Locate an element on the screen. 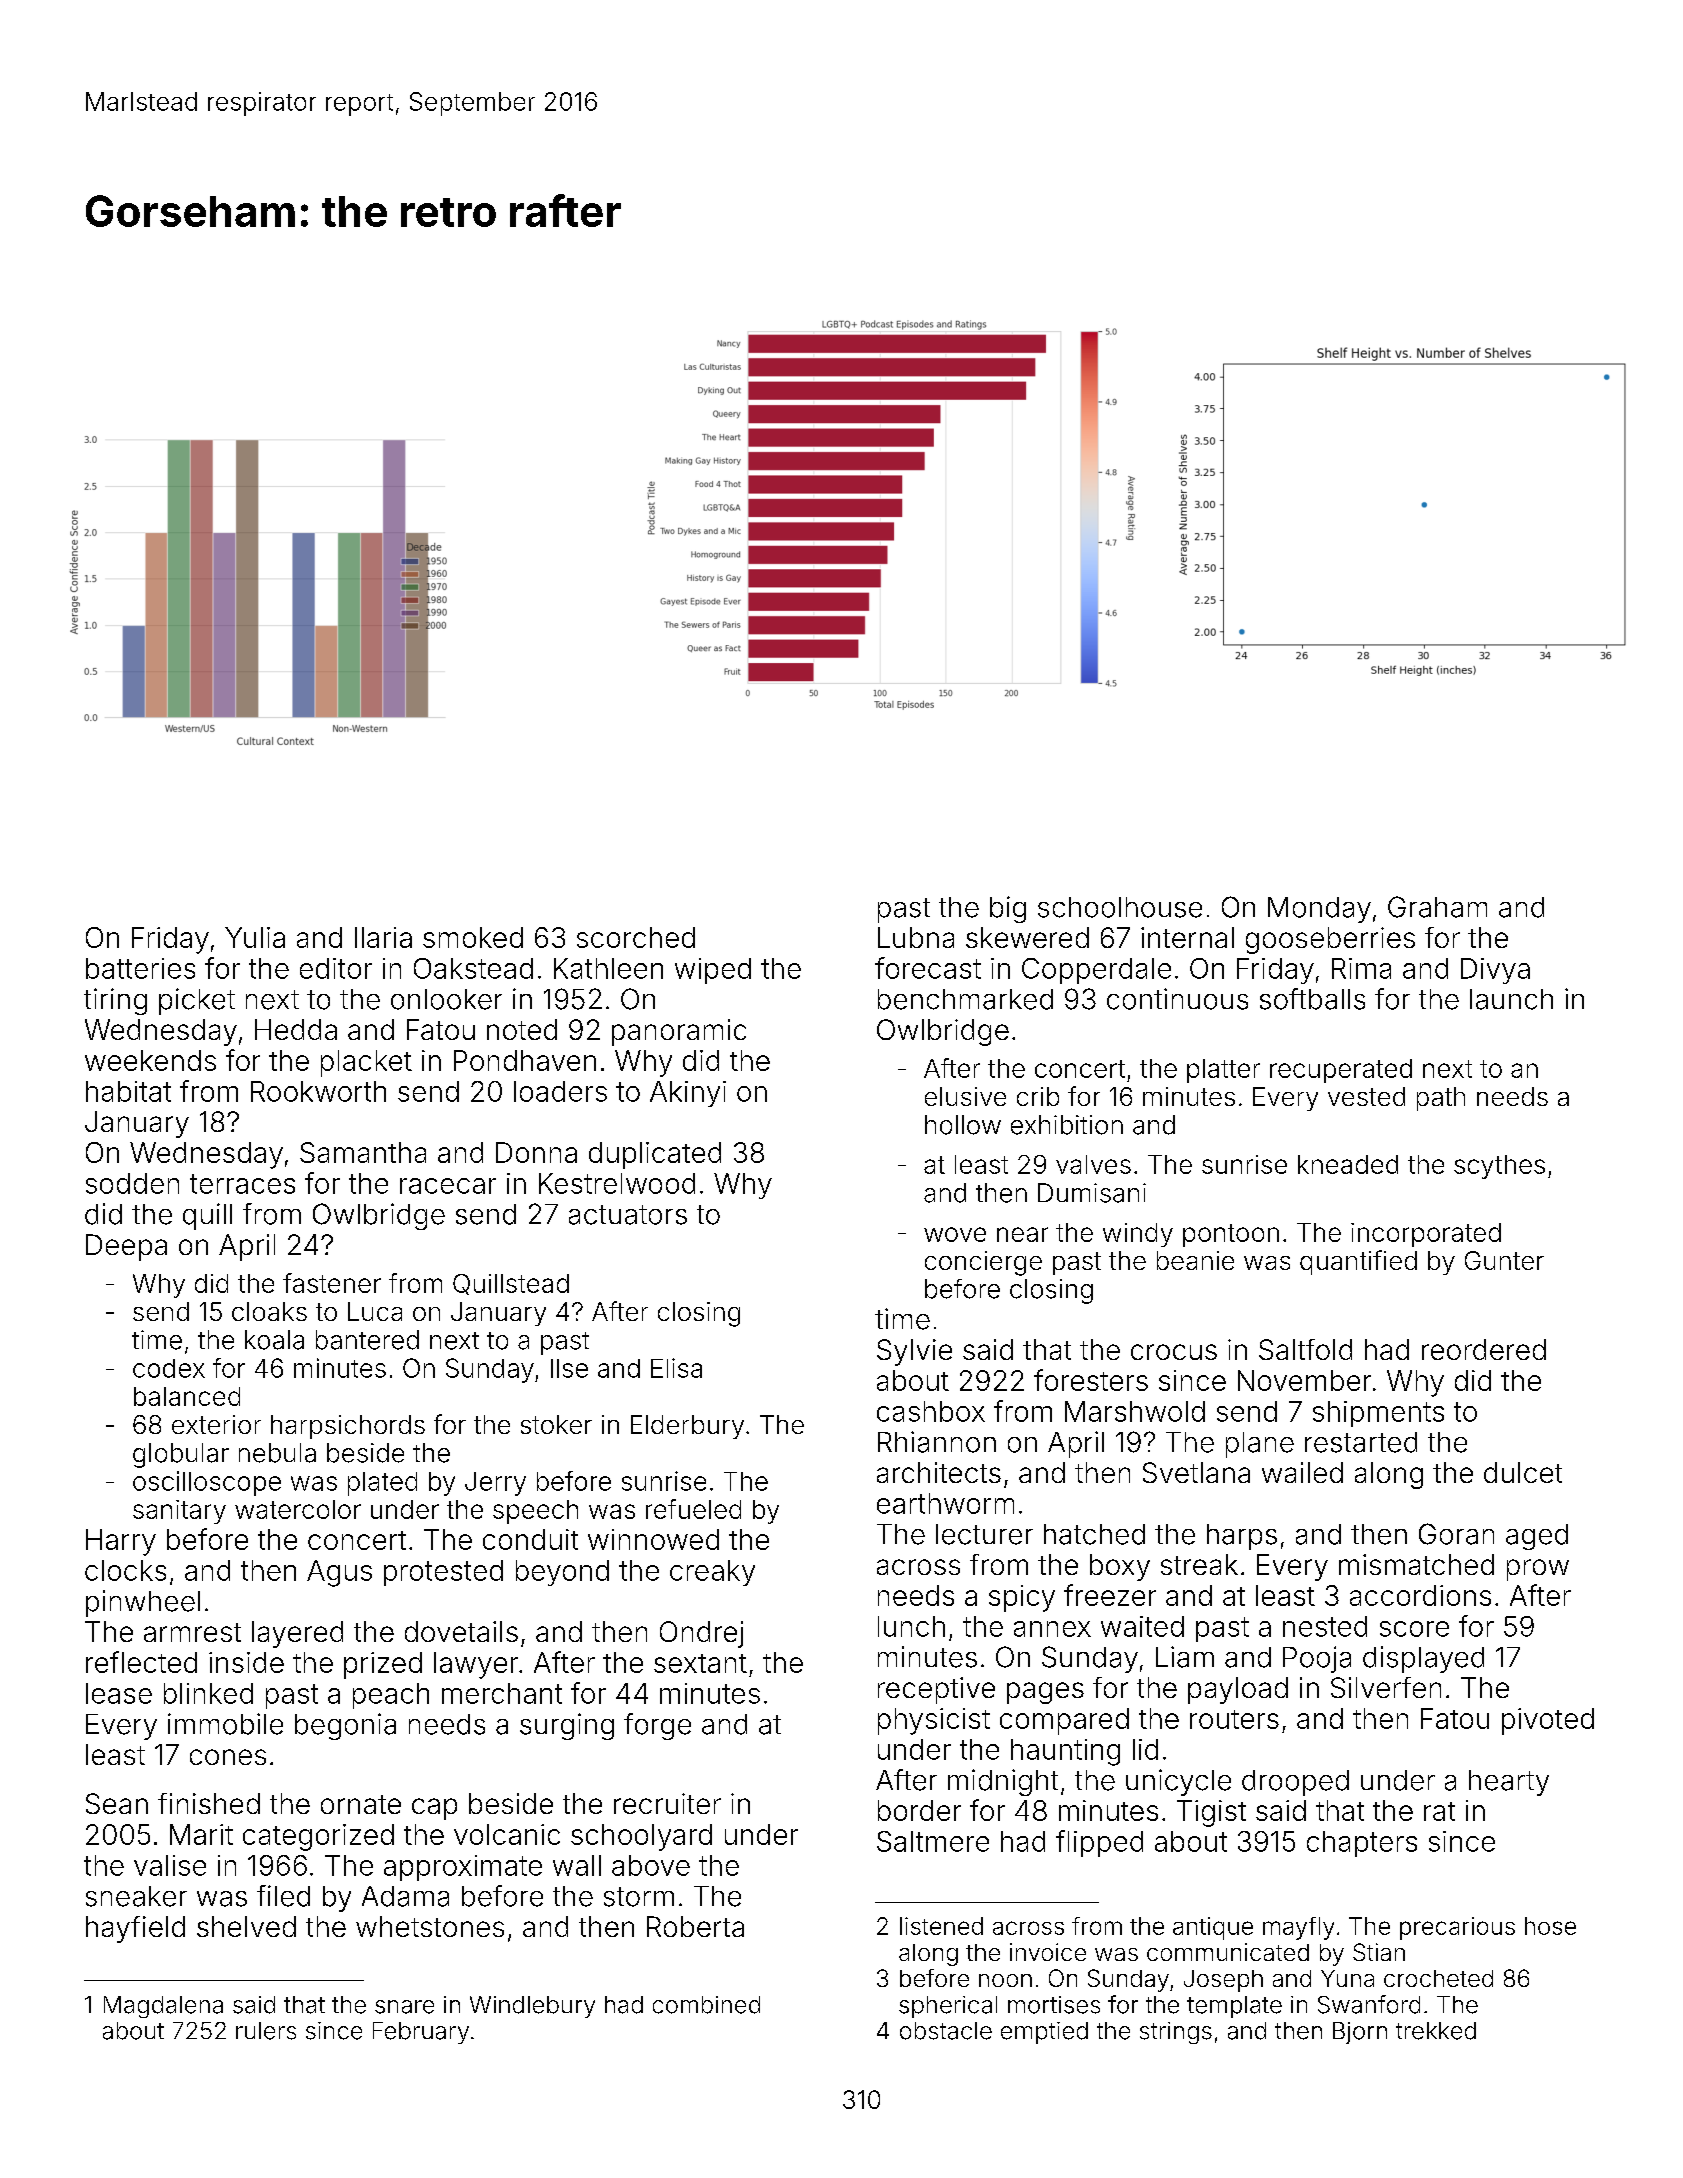 Image resolution: width=1683 pixels, height=2178 pixels. beyond is located at coordinates (562, 1573).
